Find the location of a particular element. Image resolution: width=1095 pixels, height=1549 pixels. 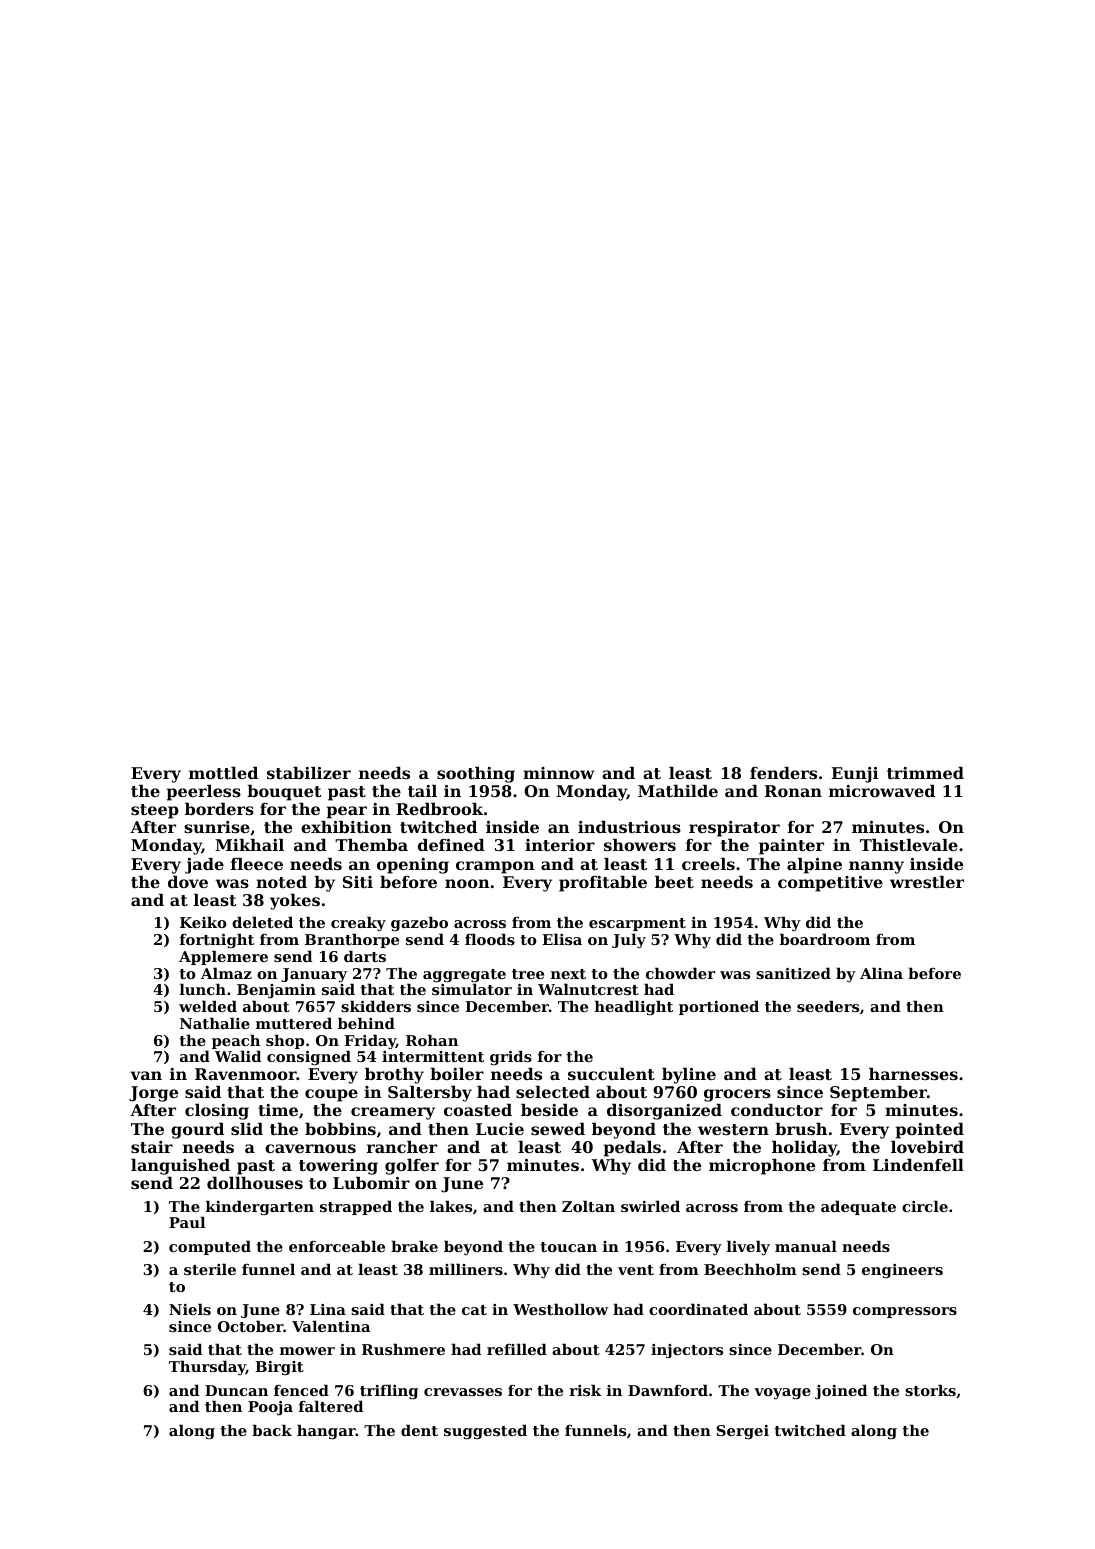

simulator is located at coordinates (472, 989).
